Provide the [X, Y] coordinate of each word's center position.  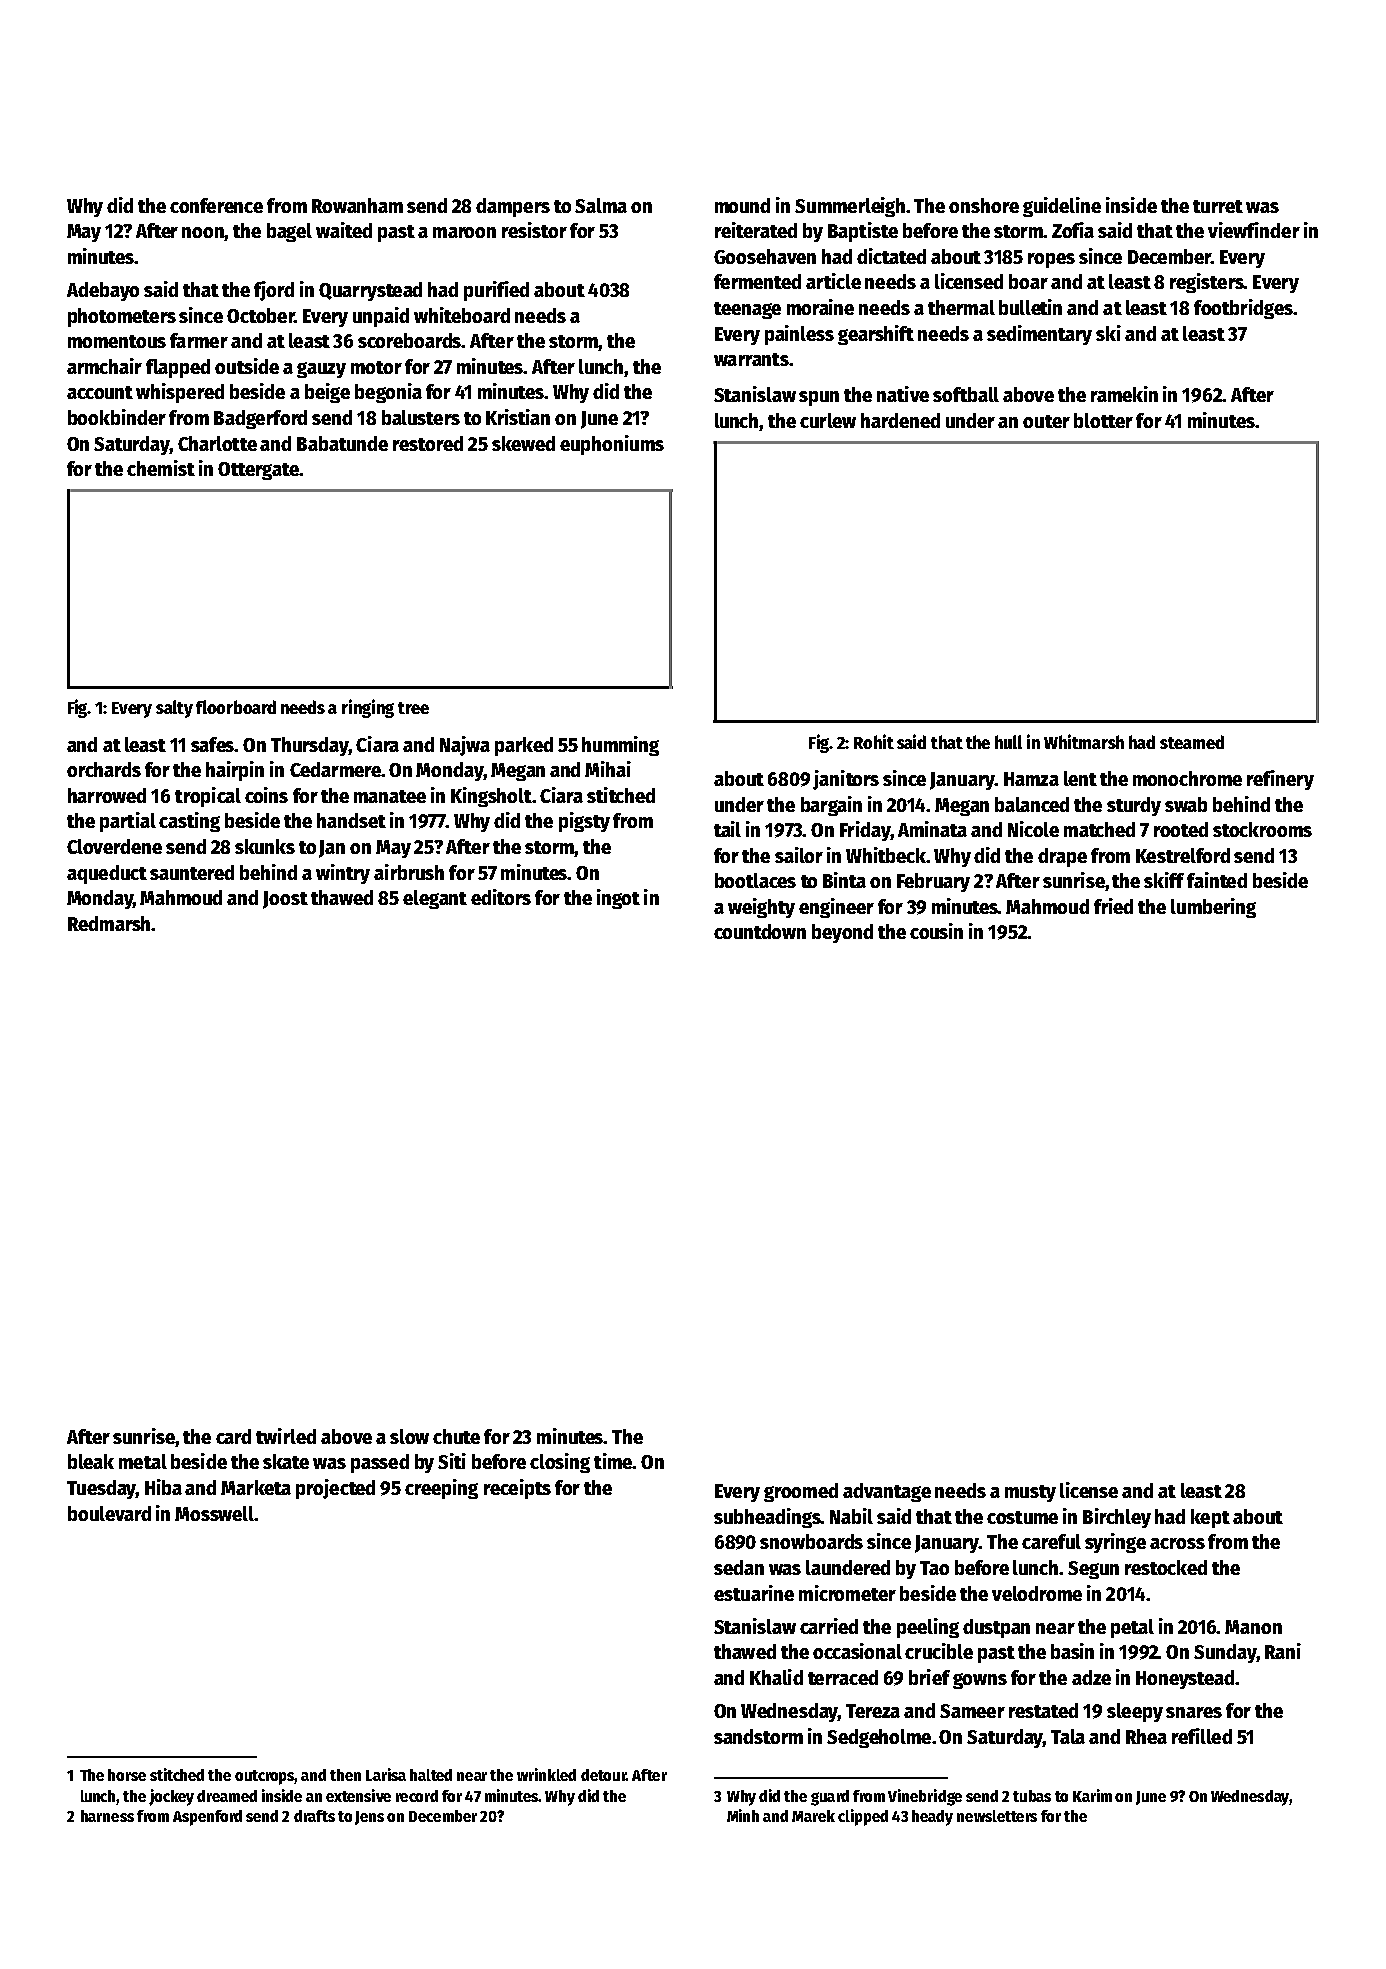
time [613, 1461]
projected [335, 1489]
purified [496, 291]
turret [1218, 206]
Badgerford [260, 419]
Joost [285, 900]
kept [1210, 1518]
